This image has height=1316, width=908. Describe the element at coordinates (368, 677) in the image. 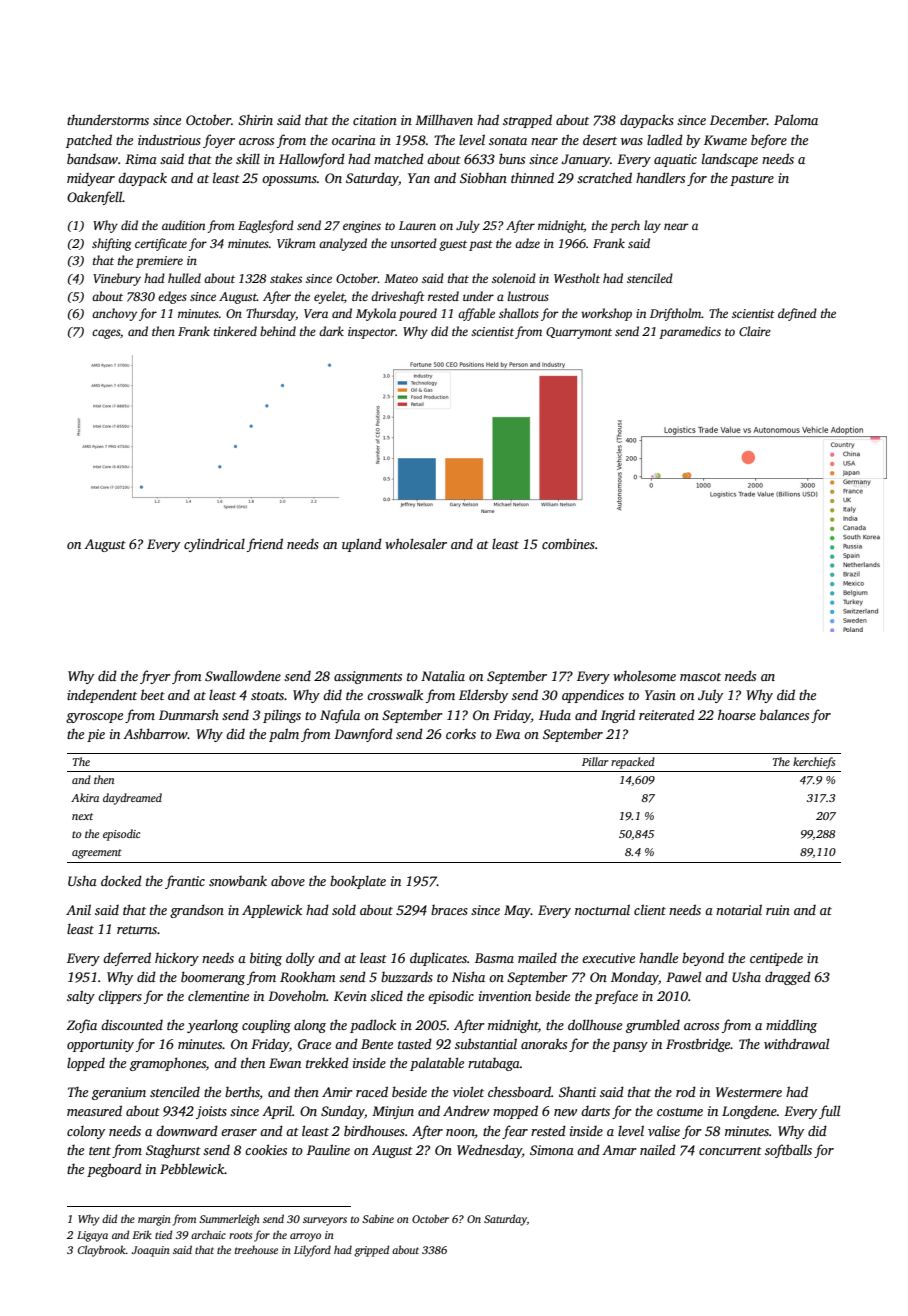

I see `assignments` at that location.
